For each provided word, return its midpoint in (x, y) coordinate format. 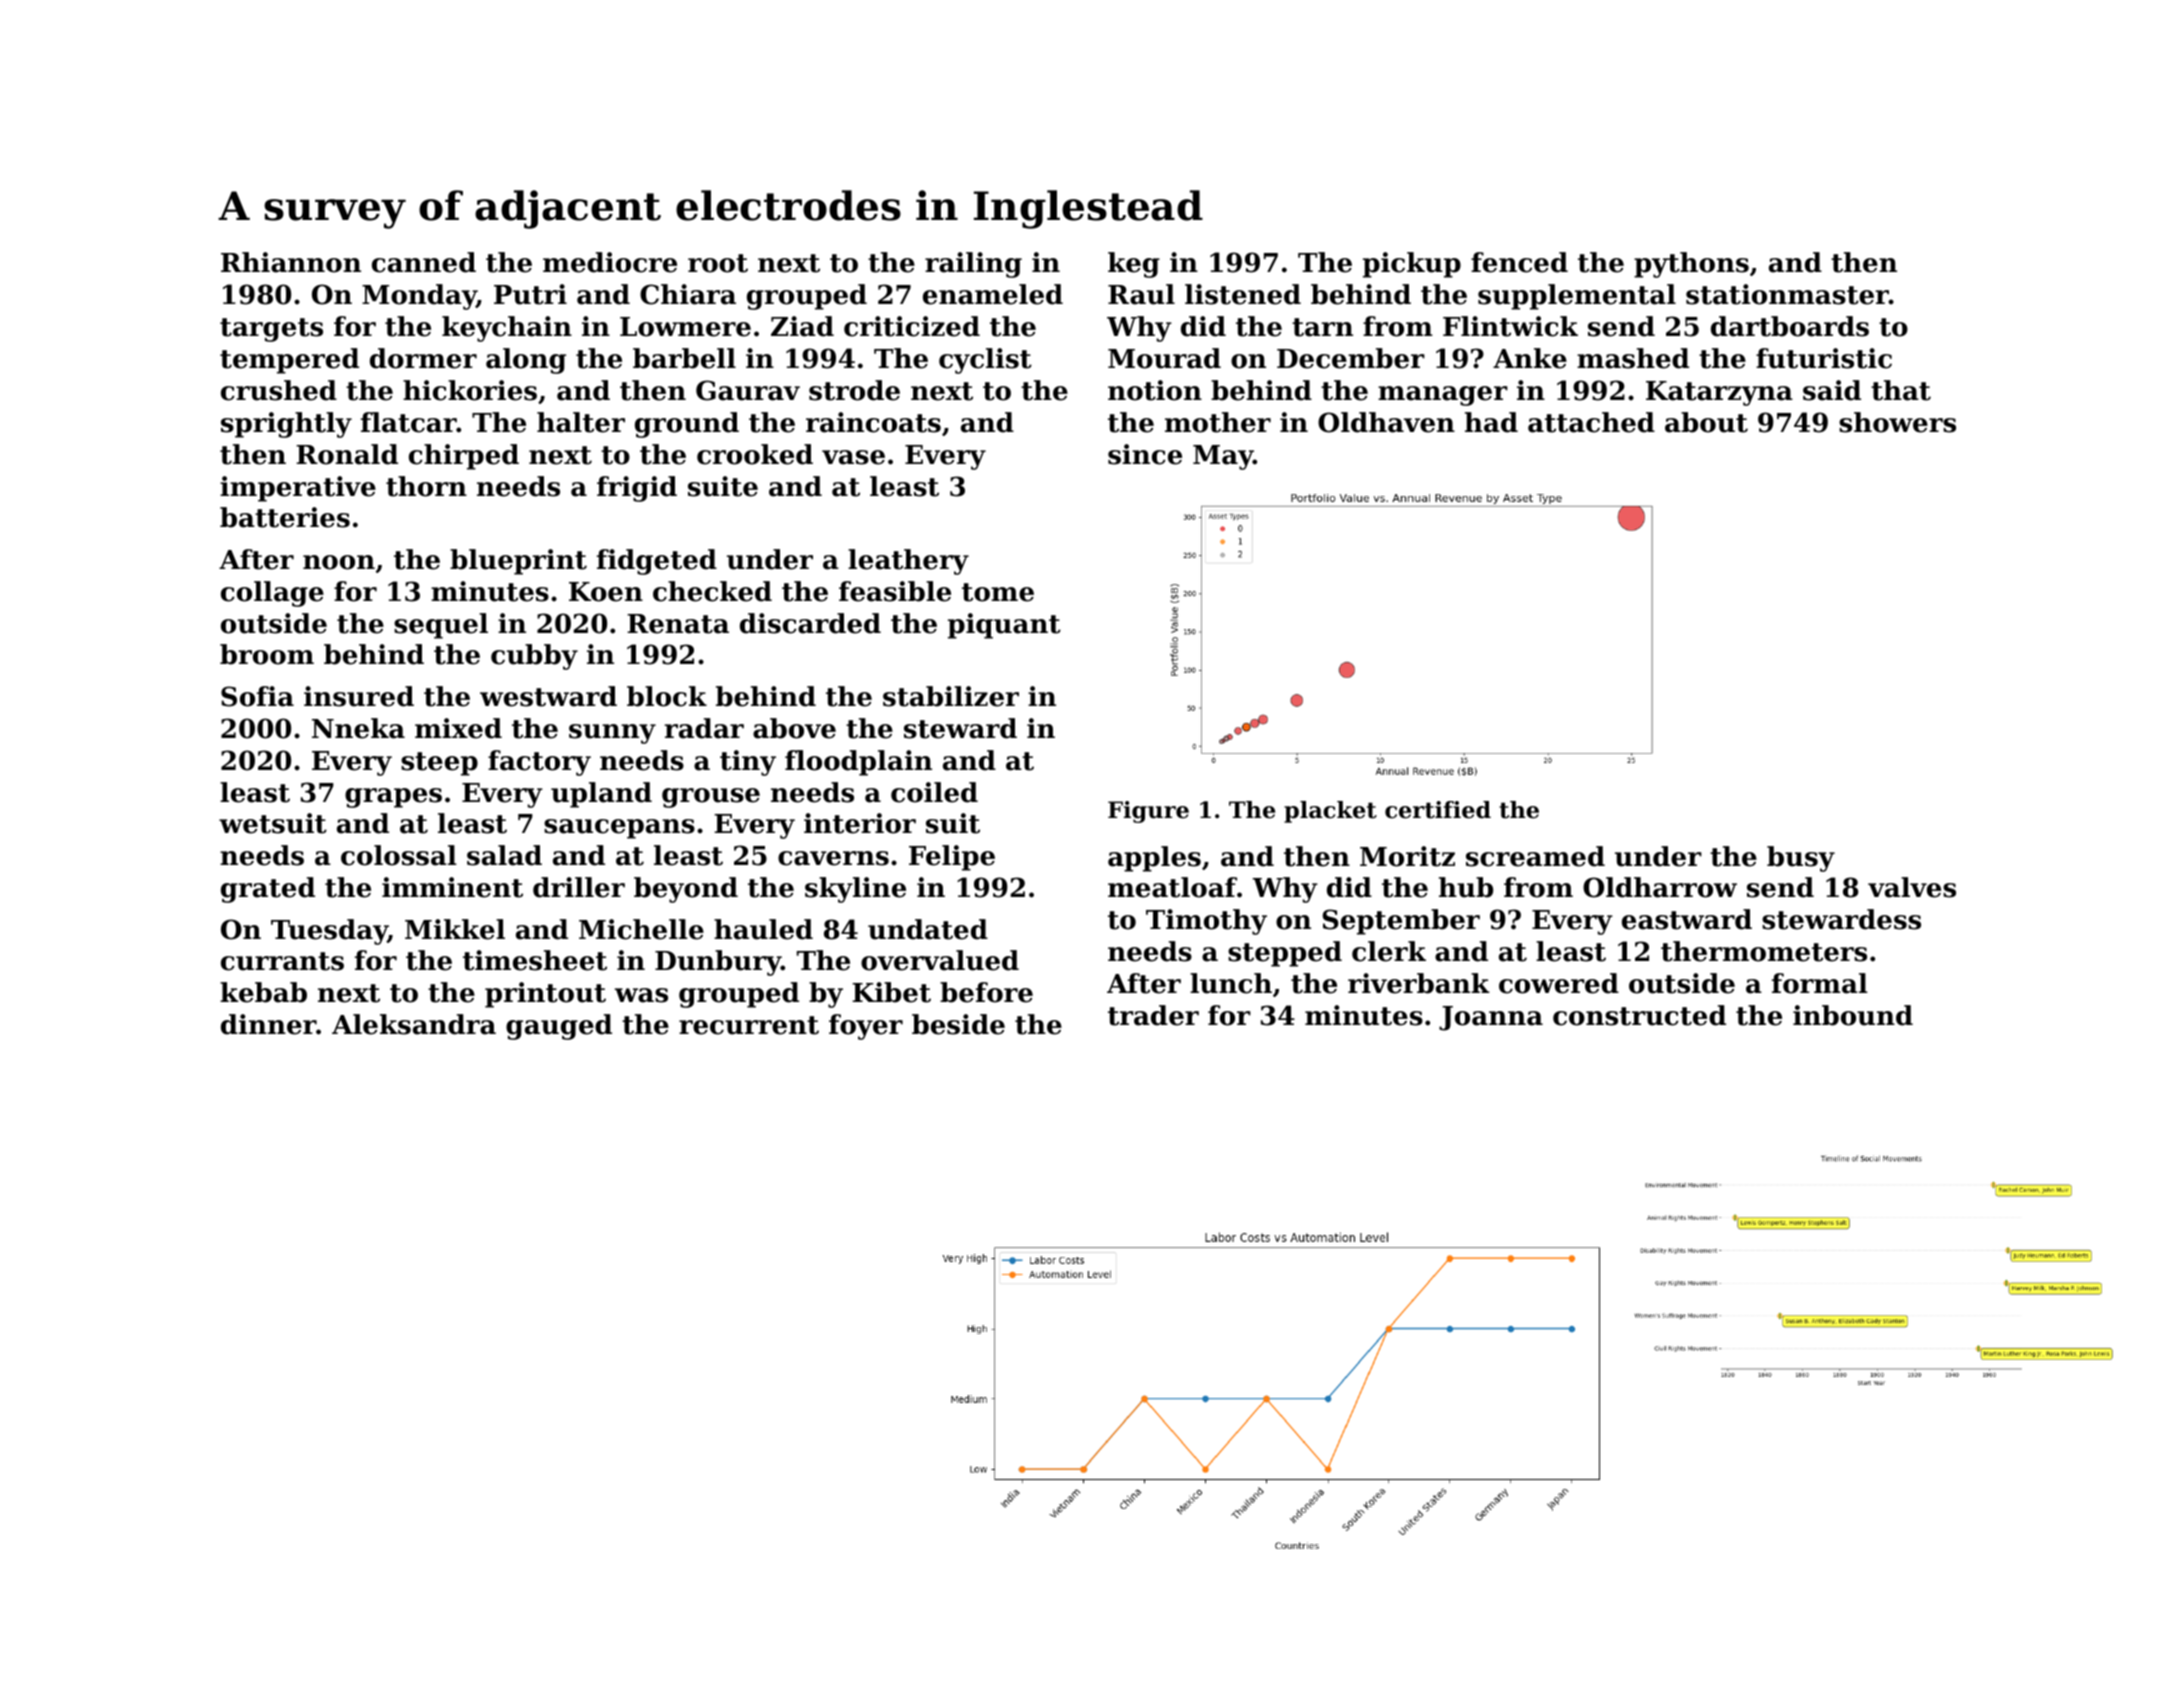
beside (958, 1024)
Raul (1141, 294)
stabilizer (951, 696)
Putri (530, 294)
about (1706, 422)
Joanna (1491, 1018)
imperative (298, 489)
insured (359, 696)
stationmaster (1787, 294)
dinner (268, 1024)
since (1145, 454)
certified (1438, 810)
